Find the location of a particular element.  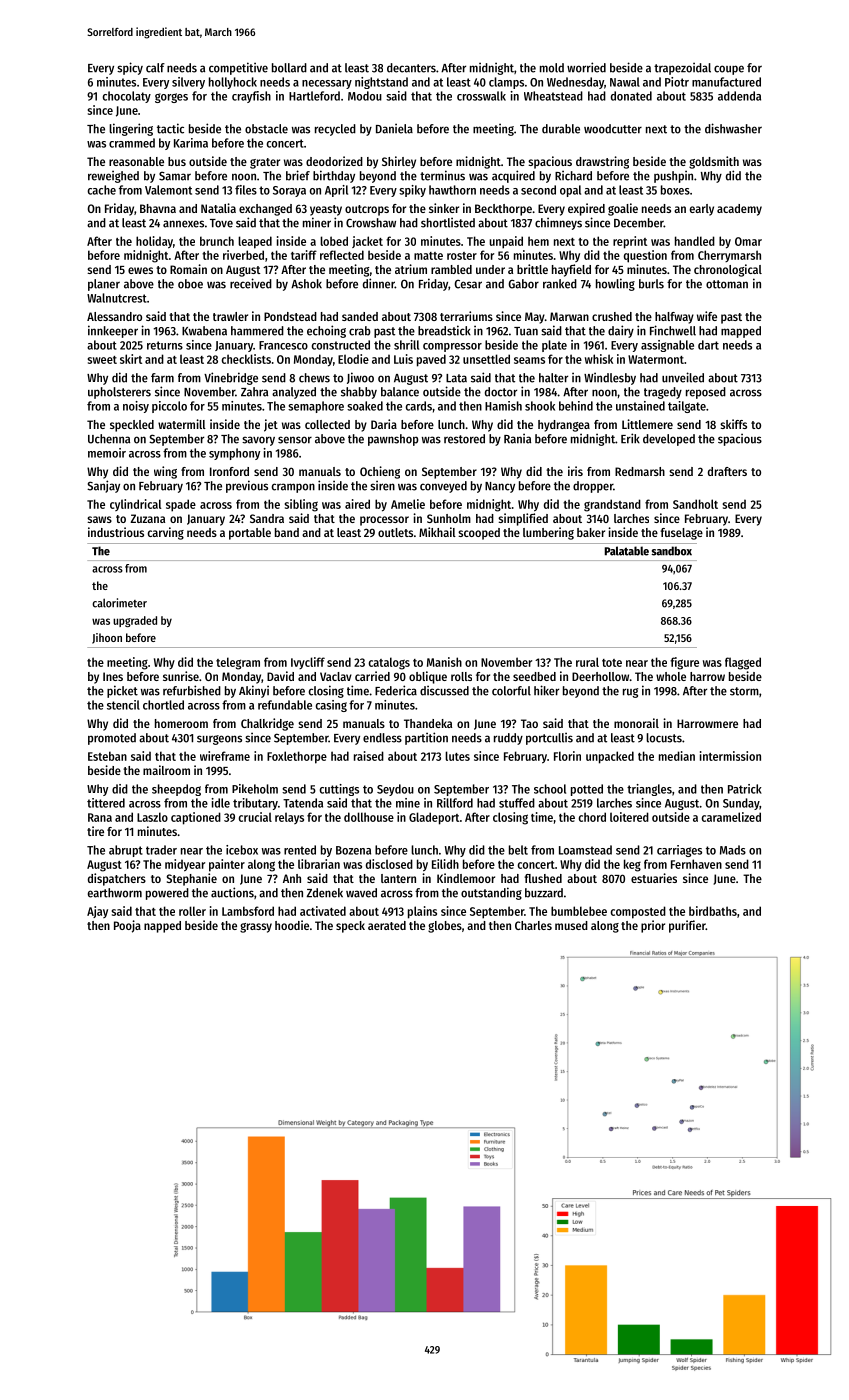

mused is located at coordinates (571, 925).
